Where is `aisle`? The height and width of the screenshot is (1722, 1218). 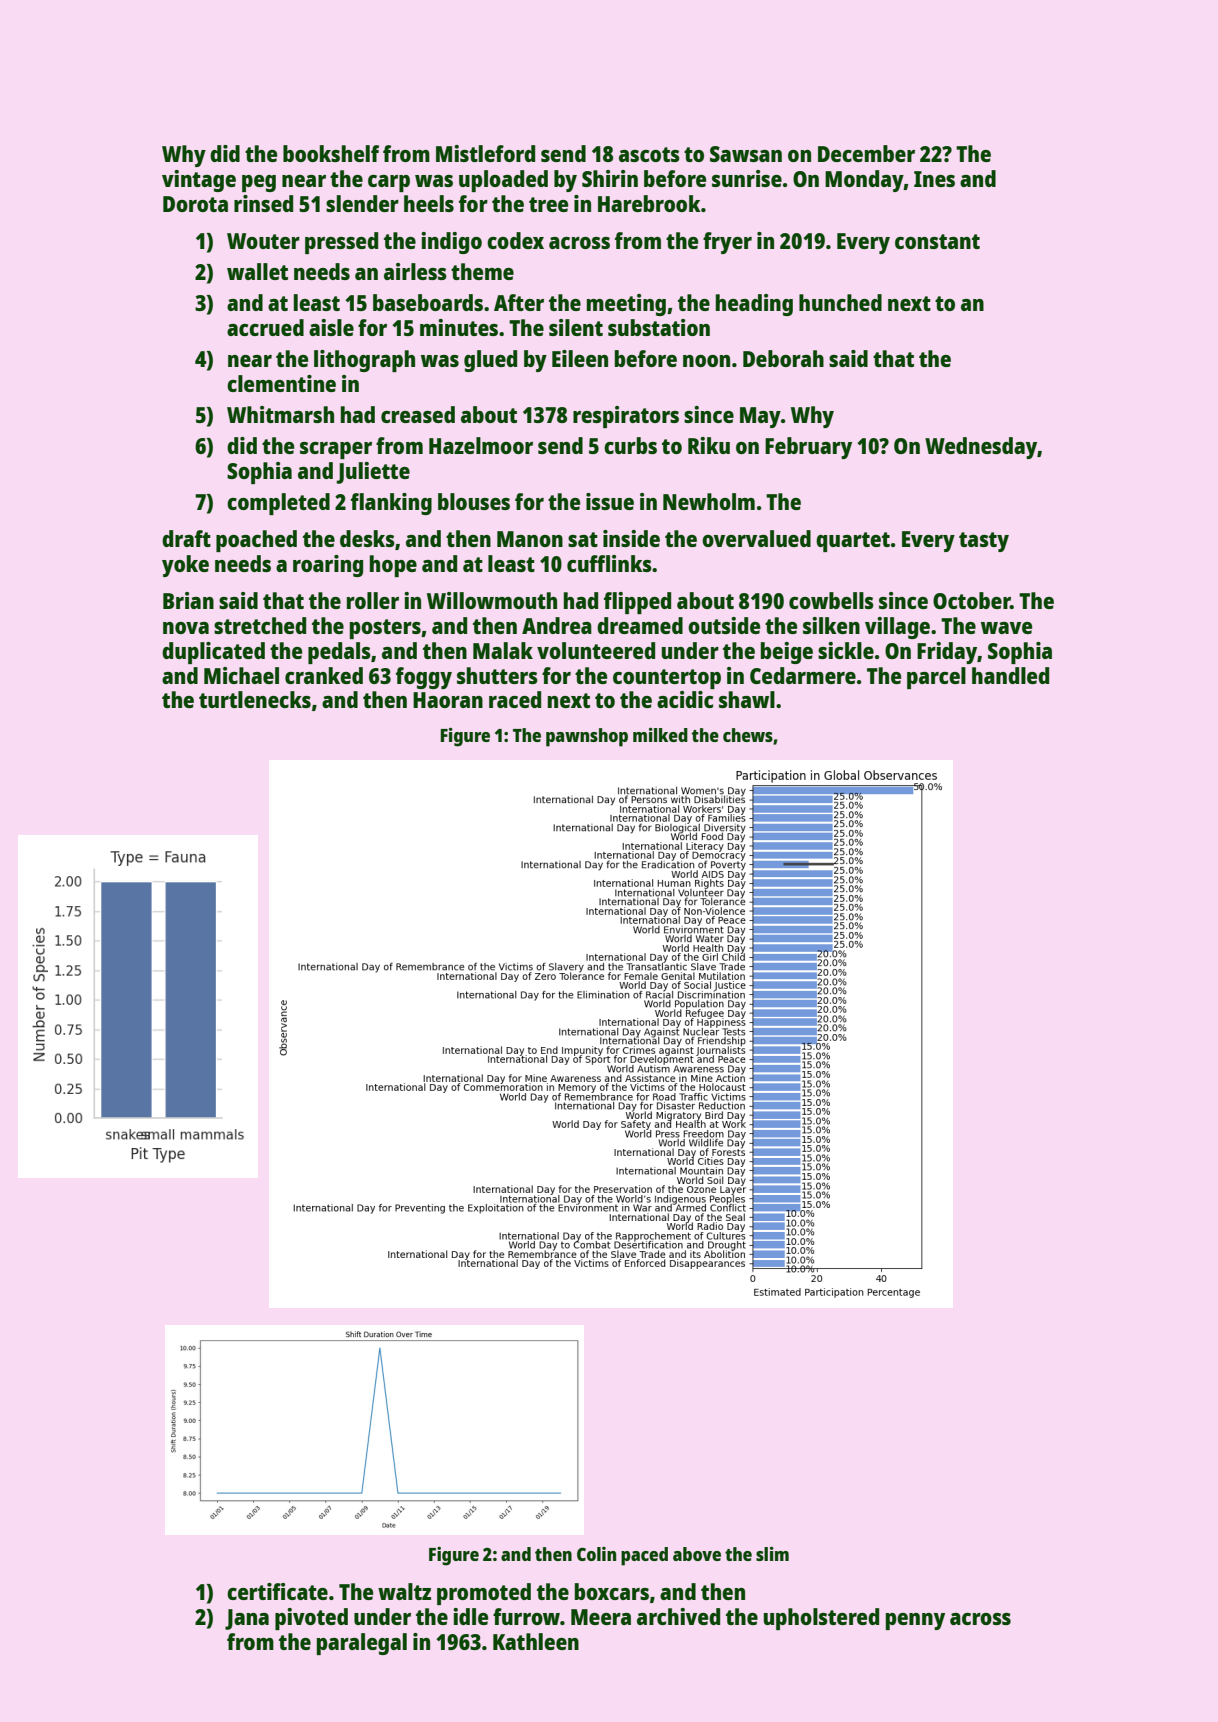
aisle is located at coordinates (331, 327).
